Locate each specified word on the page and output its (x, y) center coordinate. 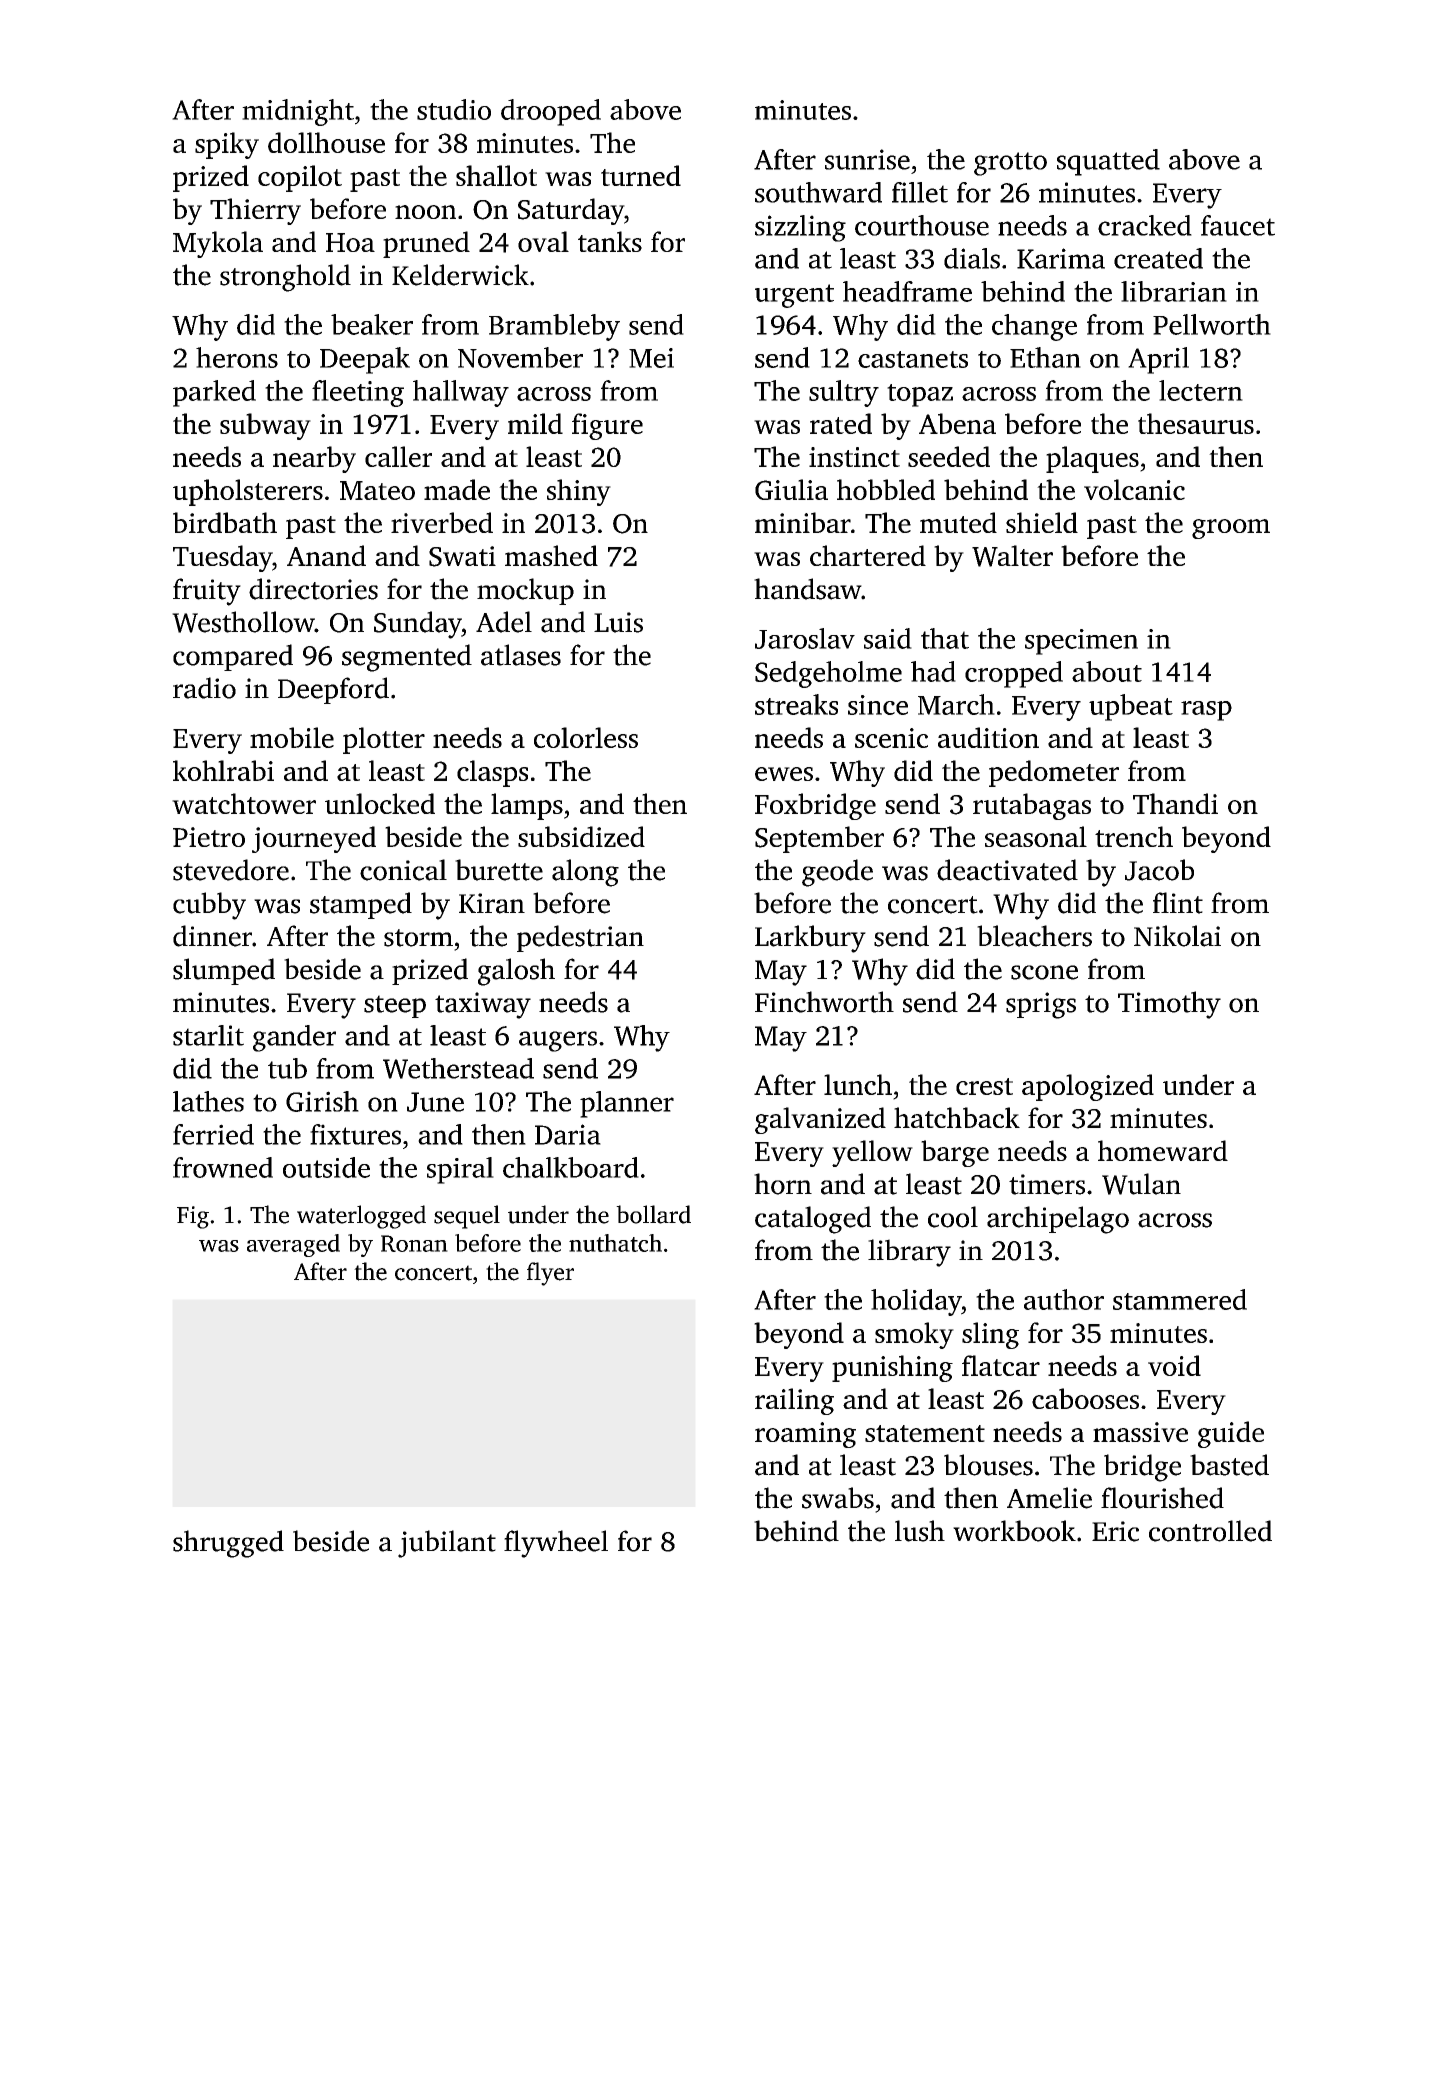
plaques (1092, 459)
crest (984, 1086)
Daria (568, 1134)
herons (237, 357)
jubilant (447, 1544)
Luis (618, 622)
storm (418, 938)
